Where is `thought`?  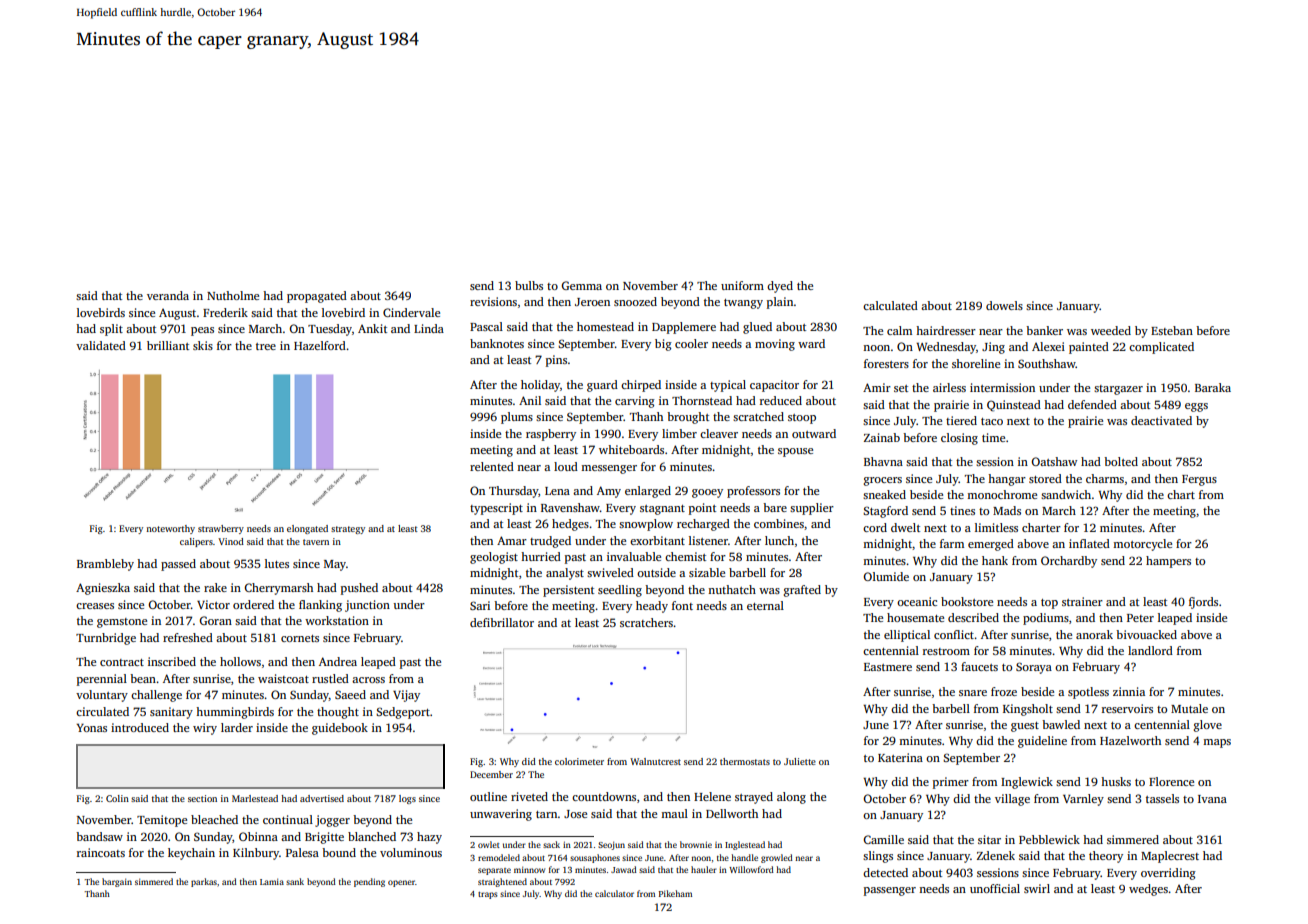
thought is located at coordinates (338, 713).
